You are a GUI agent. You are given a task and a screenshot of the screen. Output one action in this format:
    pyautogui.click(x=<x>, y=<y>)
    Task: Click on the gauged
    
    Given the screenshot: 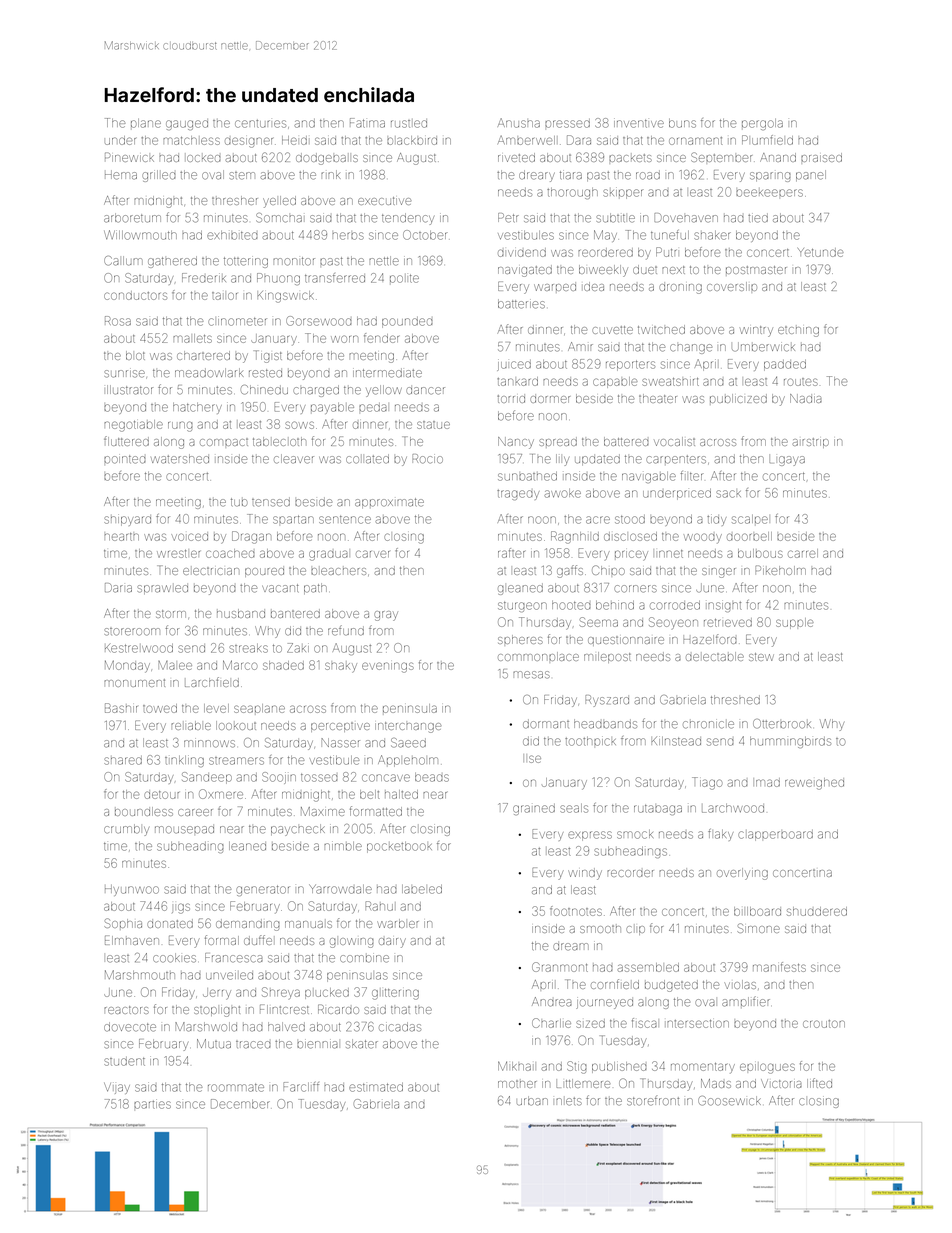 What is the action you would take?
    pyautogui.click(x=187, y=125)
